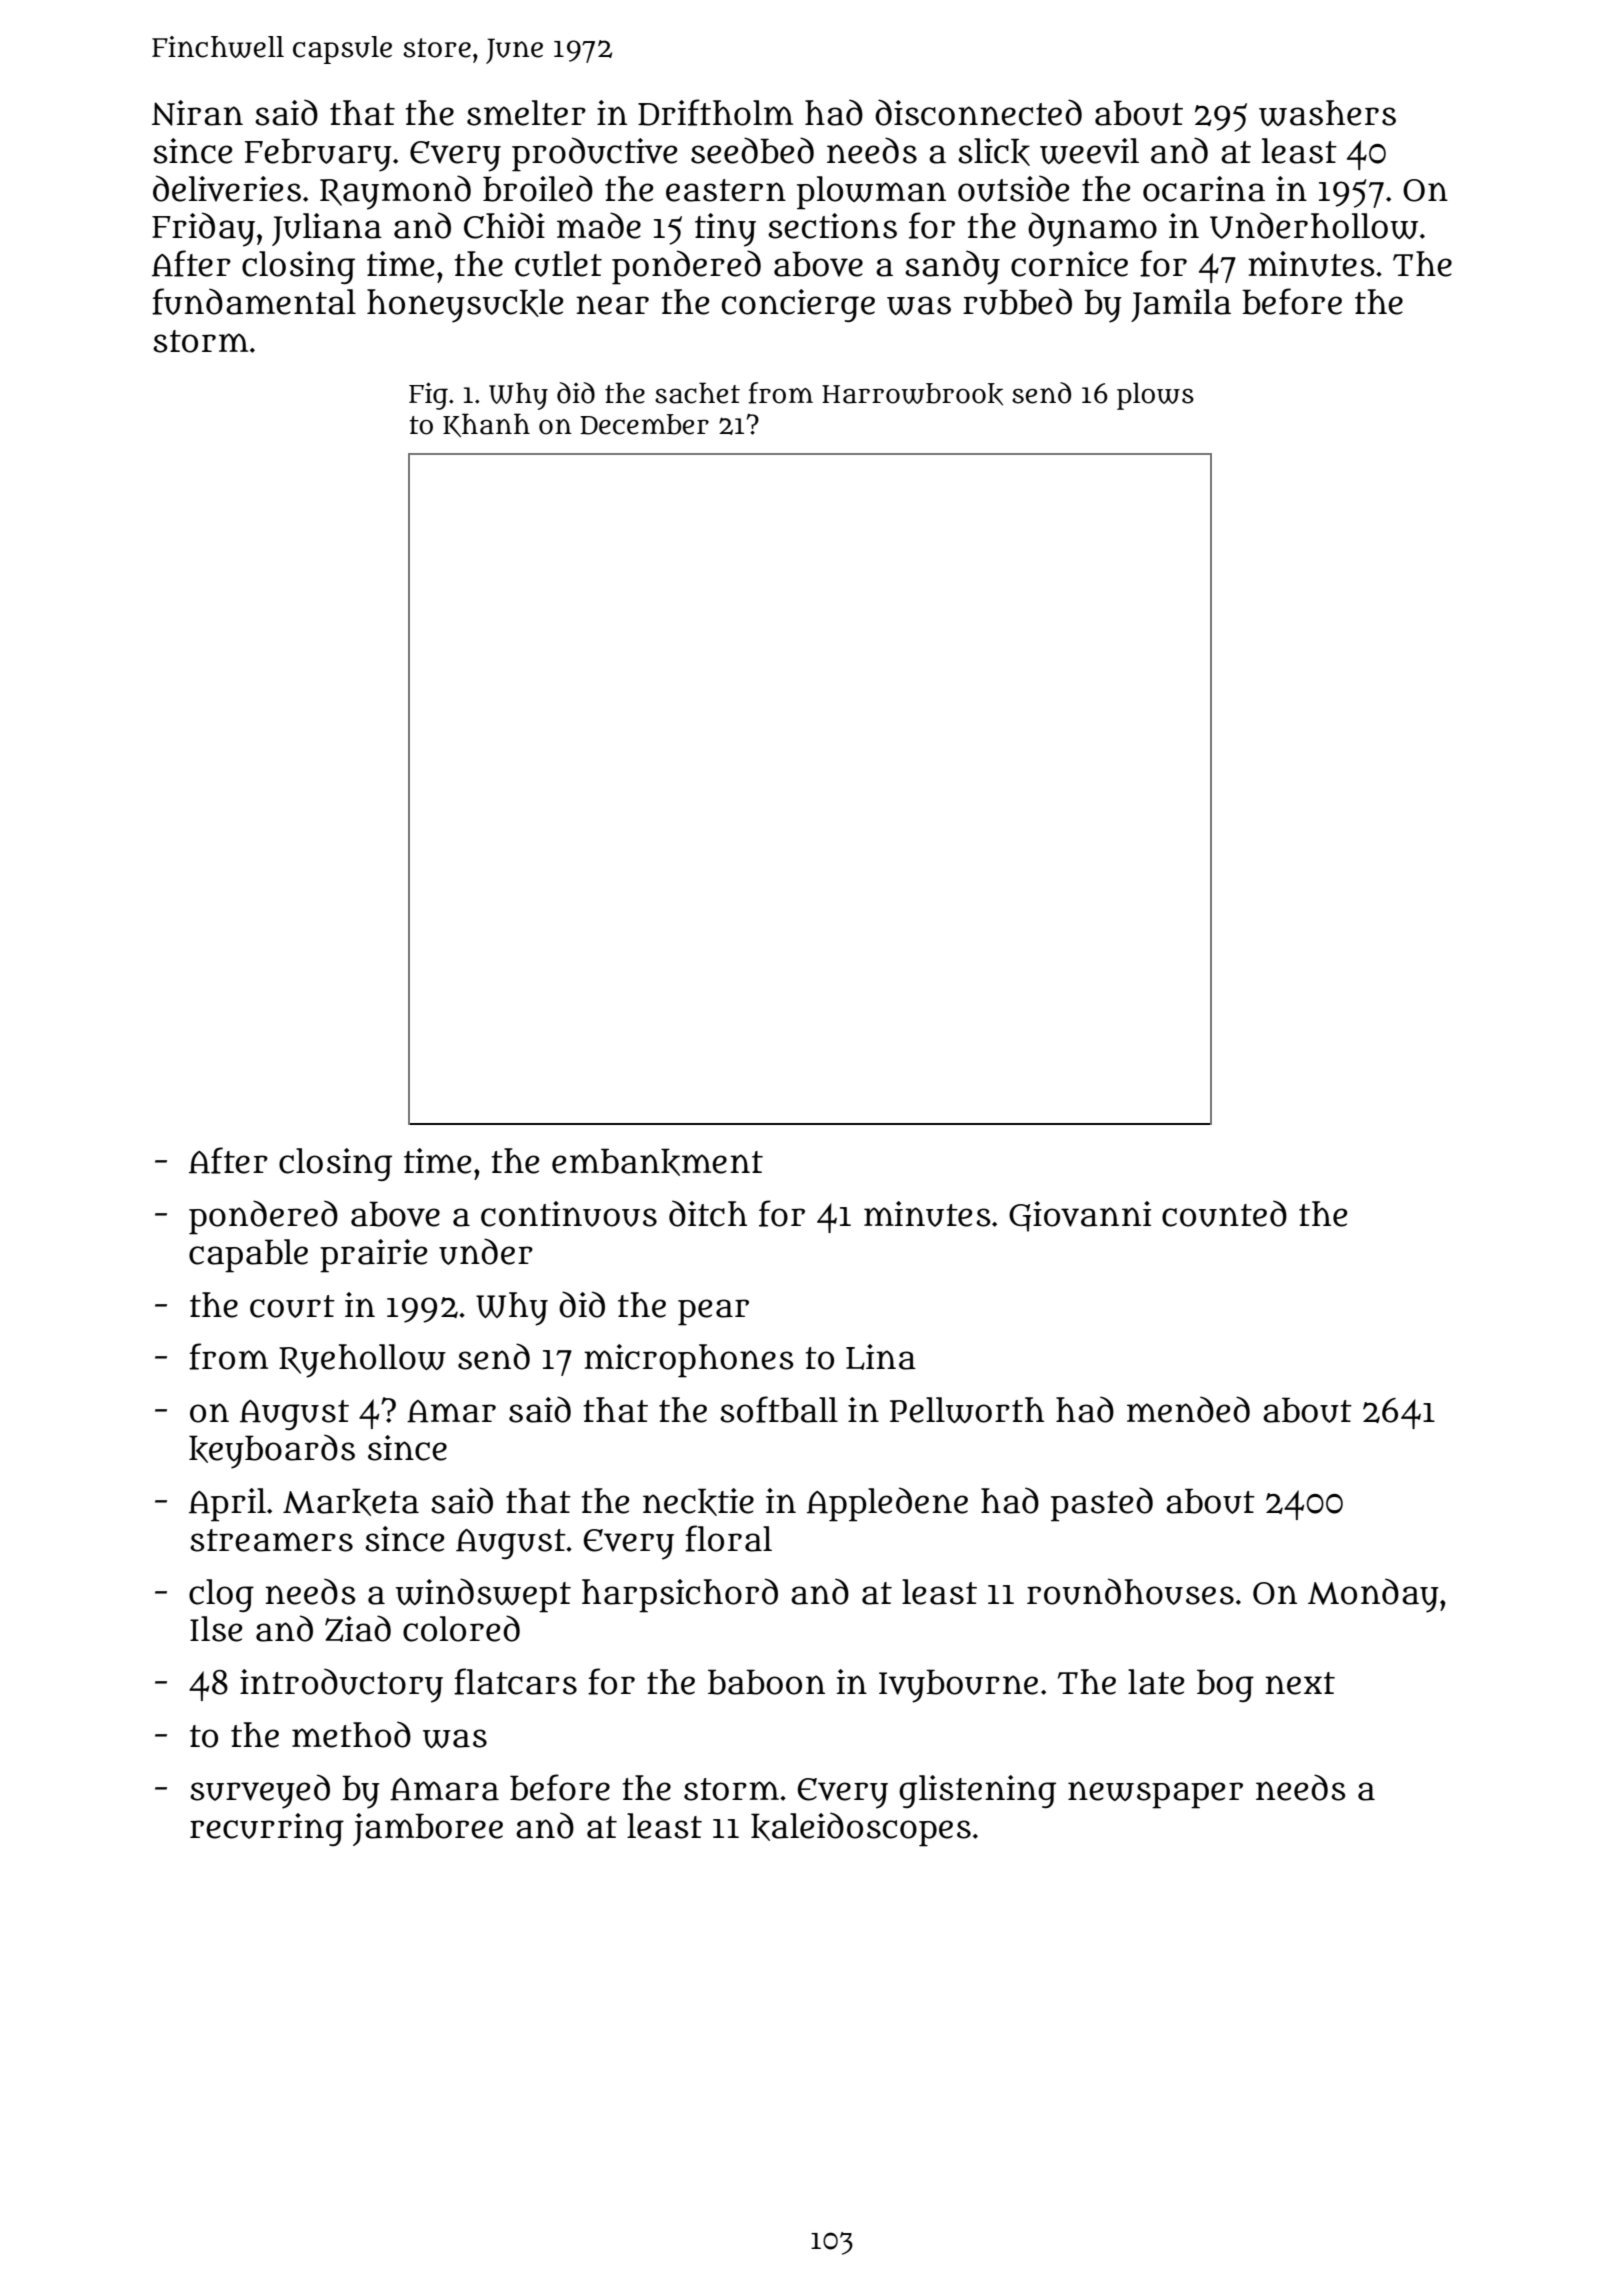 The height and width of the screenshot is (2292, 1620). Describe the element at coordinates (526, 113) in the screenshot. I see `smelter` at that location.
